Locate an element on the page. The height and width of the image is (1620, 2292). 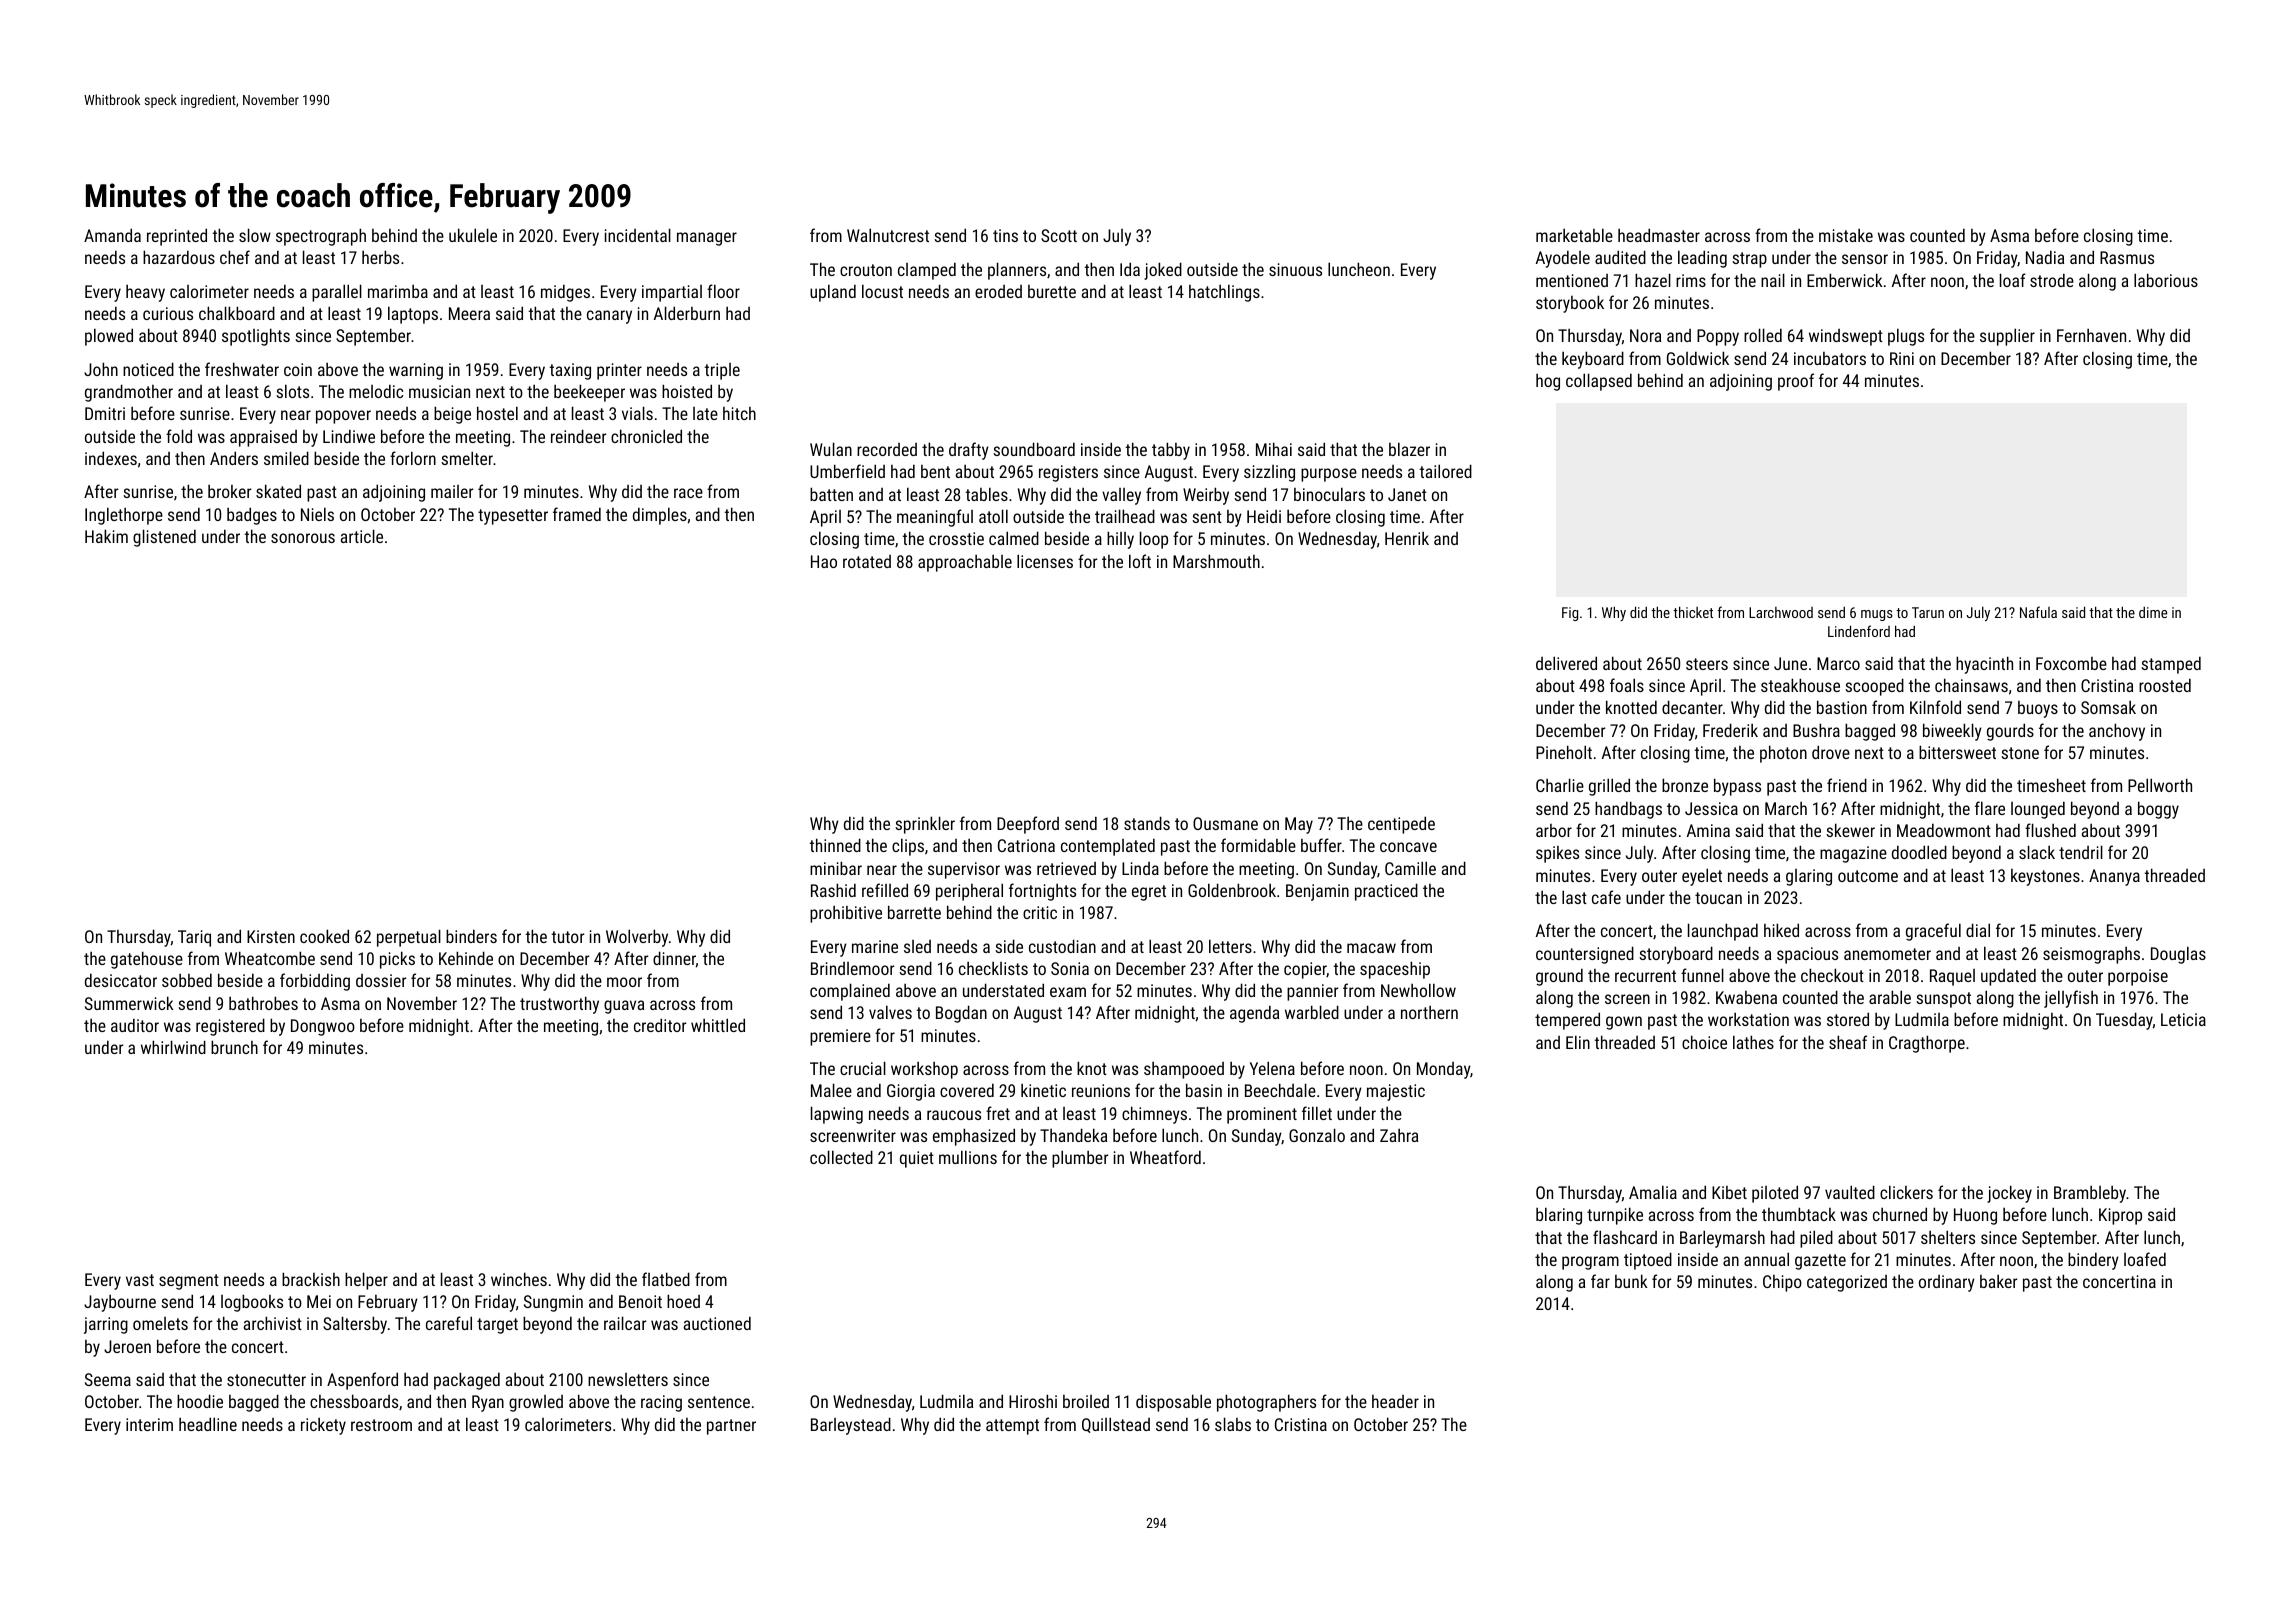
Dongwoo is located at coordinates (323, 1027).
